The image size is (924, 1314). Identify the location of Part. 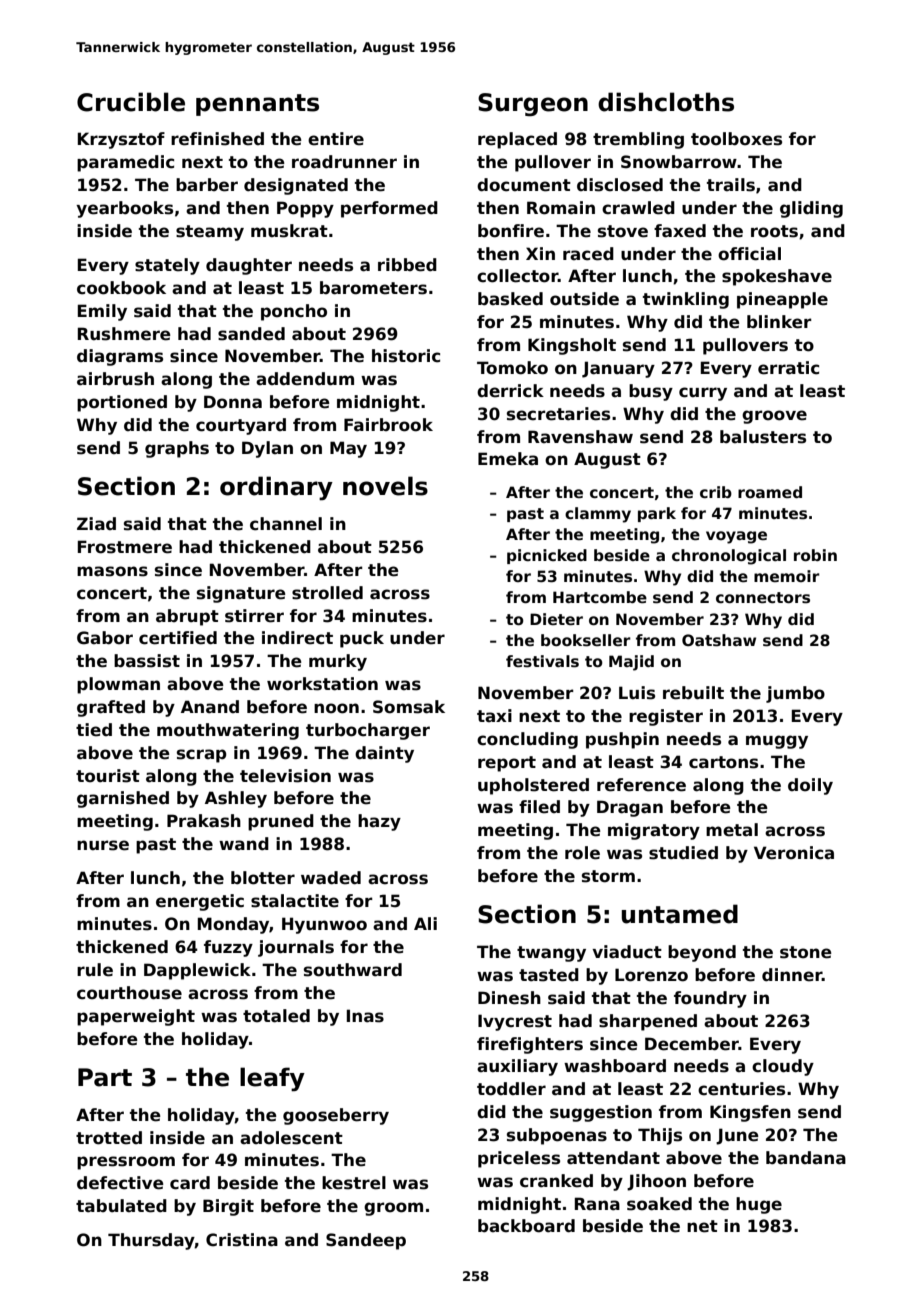
(105, 1077).
